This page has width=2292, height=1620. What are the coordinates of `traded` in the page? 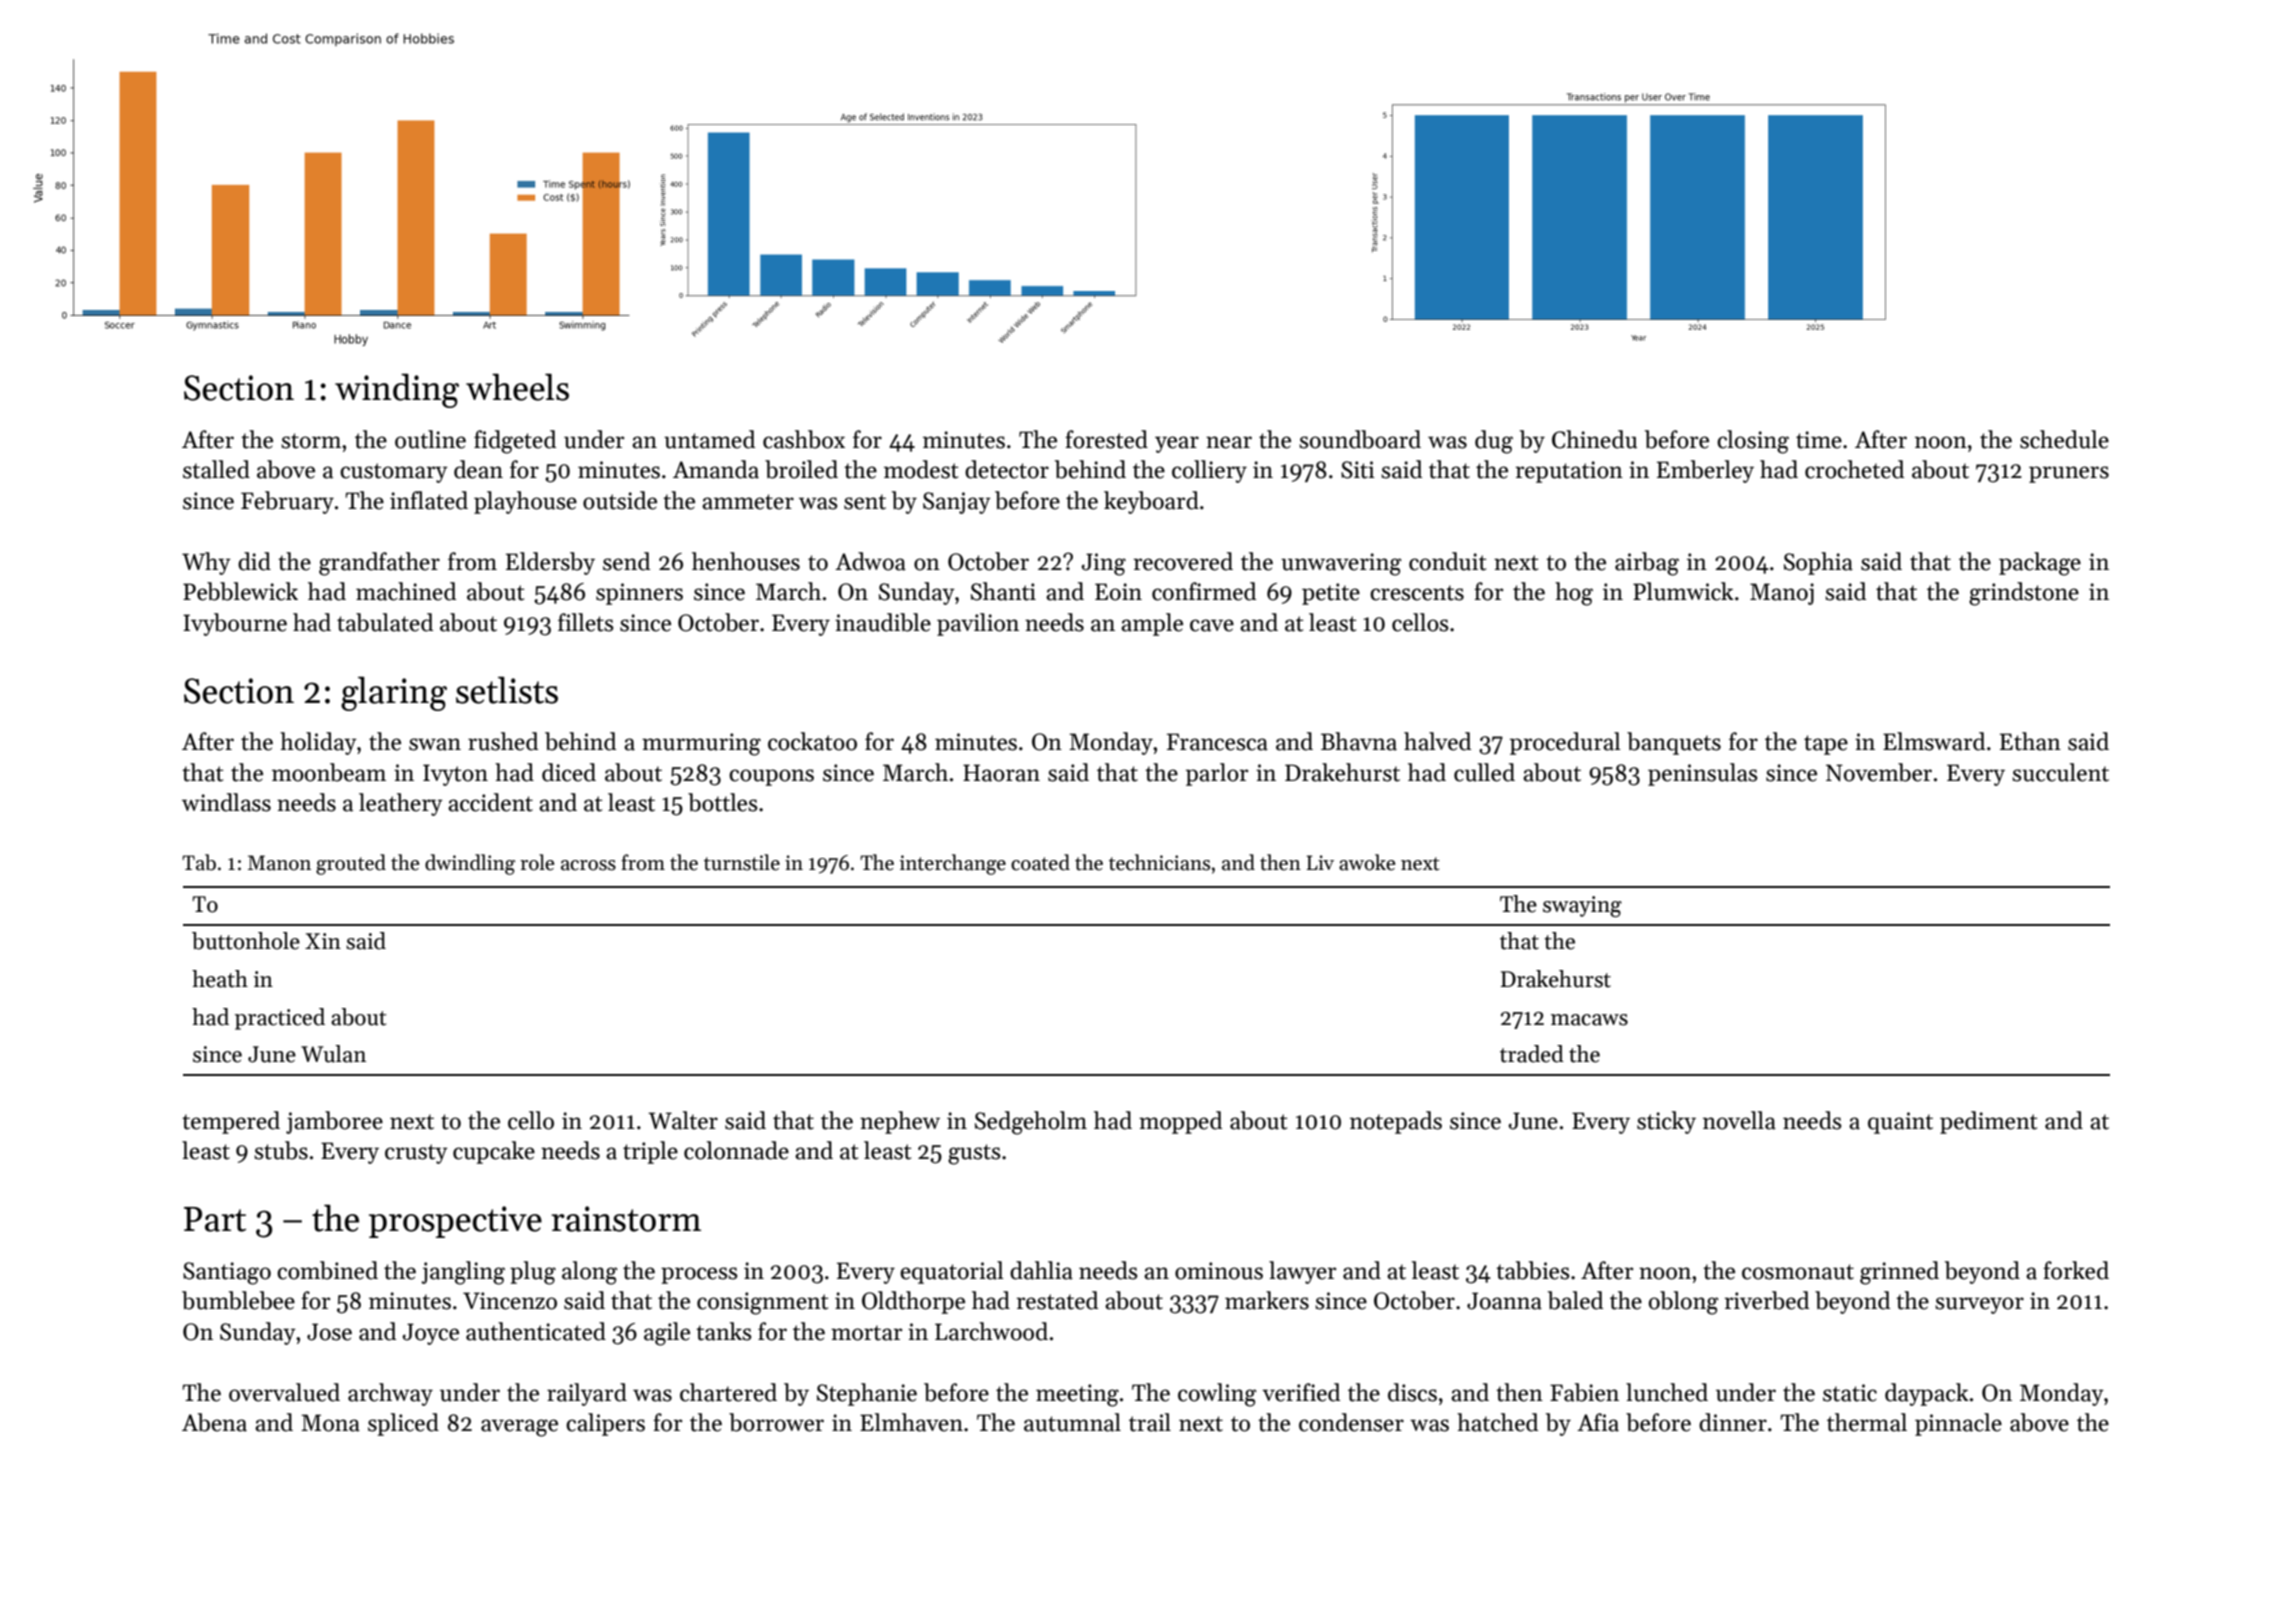 It's located at (1532, 1054).
